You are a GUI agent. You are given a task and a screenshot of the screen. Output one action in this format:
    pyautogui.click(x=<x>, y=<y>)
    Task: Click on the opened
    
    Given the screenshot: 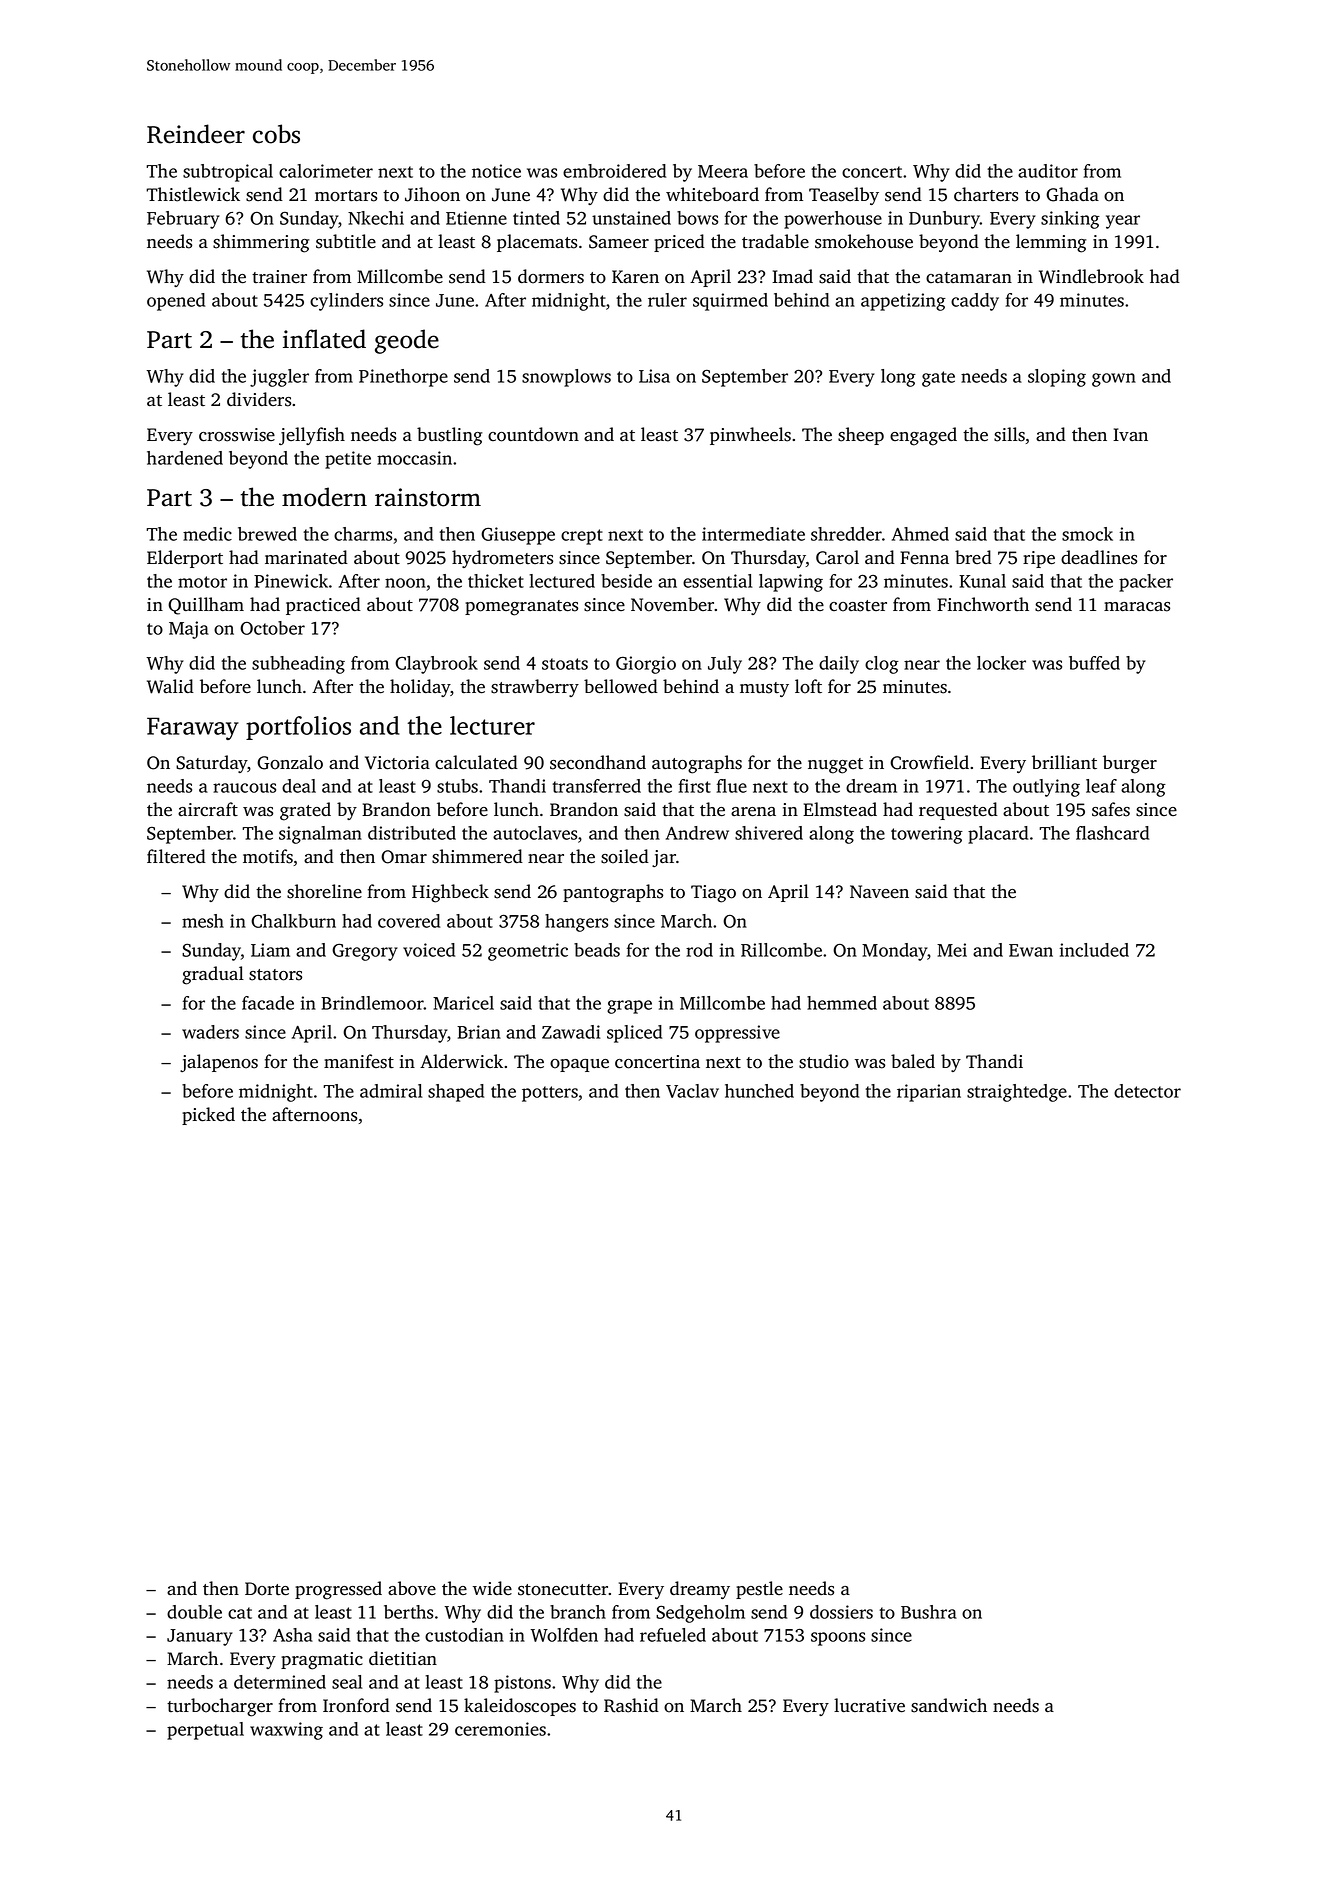 What is the action you would take?
    pyautogui.click(x=176, y=302)
